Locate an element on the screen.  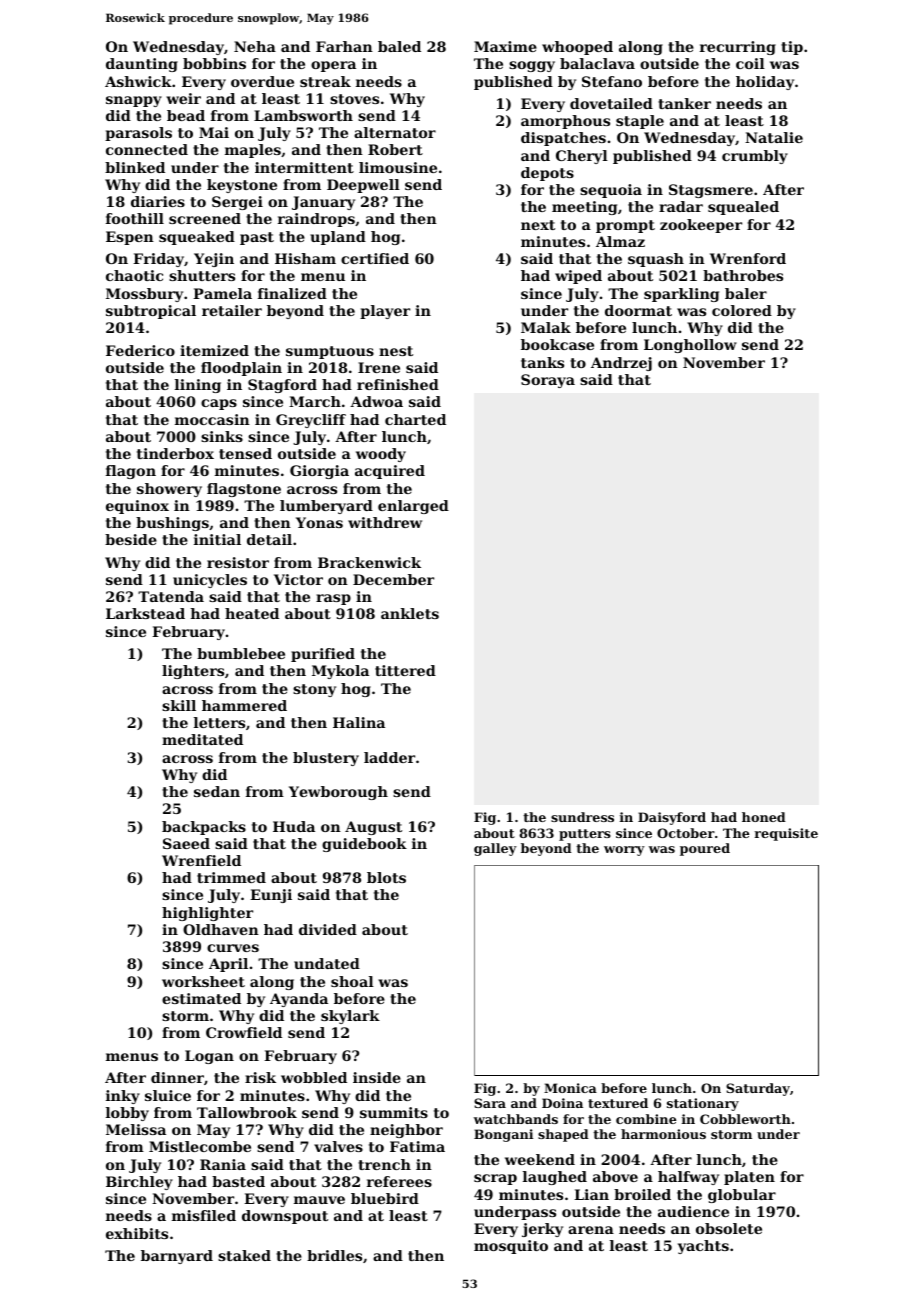
staked is located at coordinates (244, 1255).
